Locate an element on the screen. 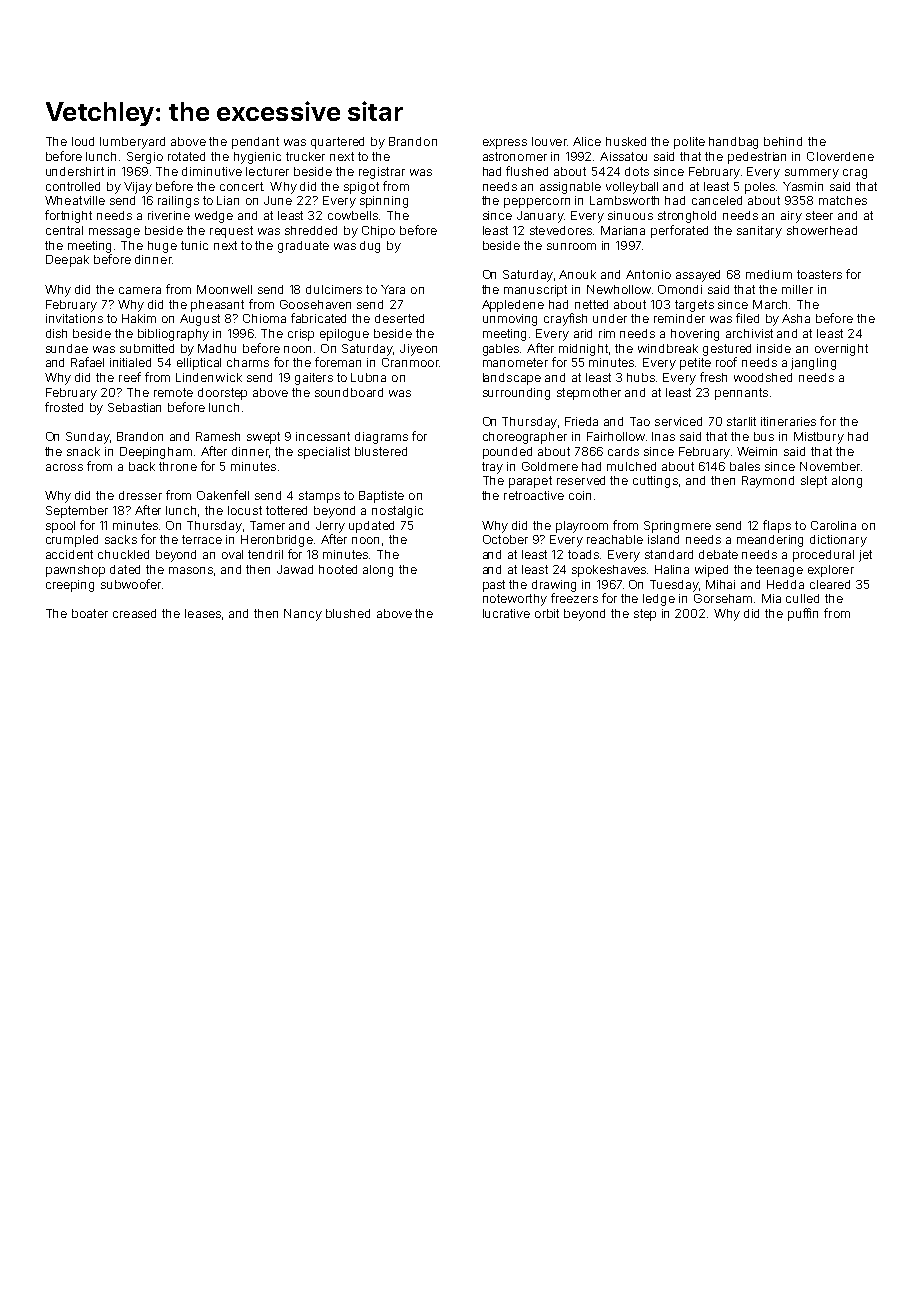 This screenshot has width=924, height=1308. spinning is located at coordinates (384, 202).
